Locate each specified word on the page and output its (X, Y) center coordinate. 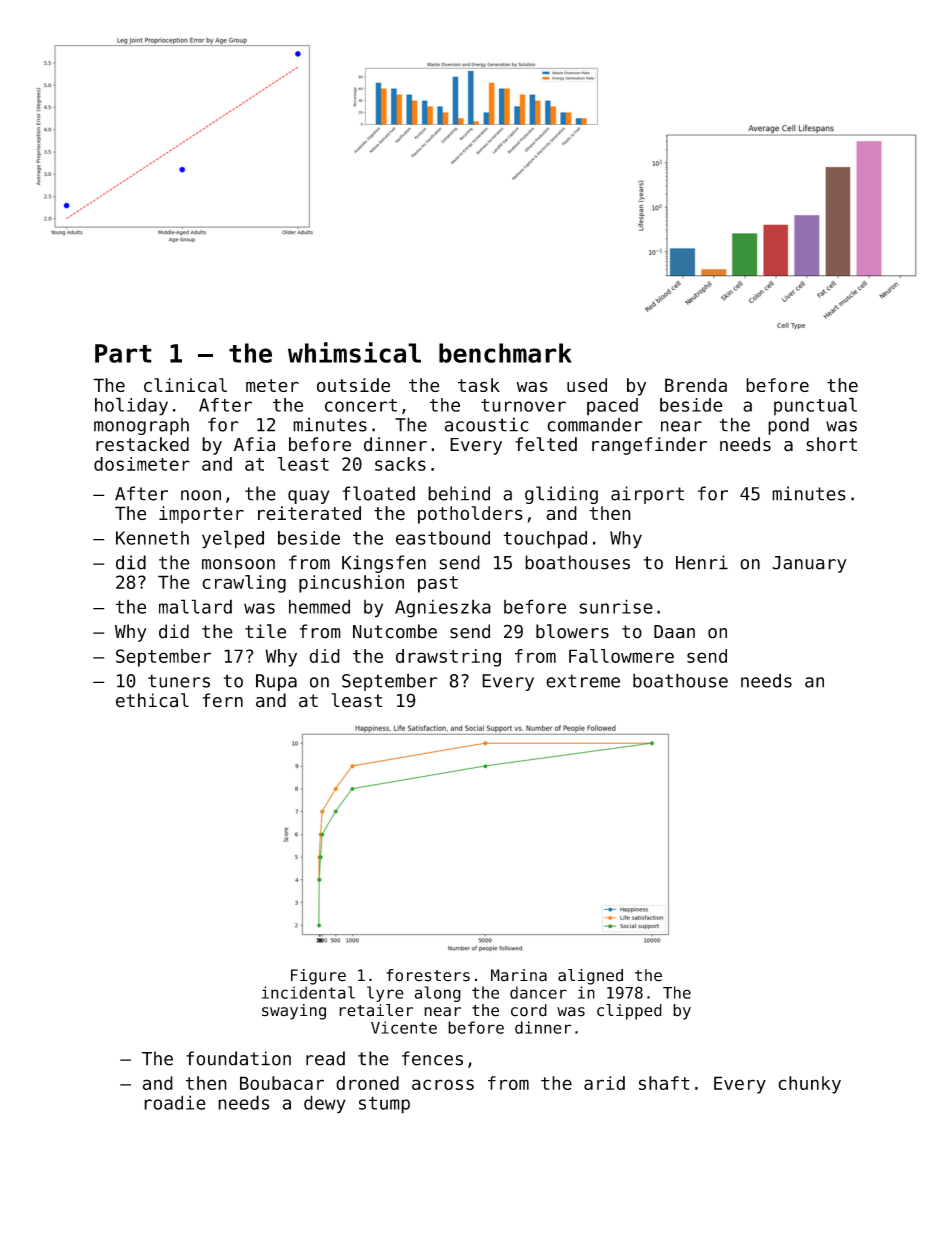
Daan (674, 632)
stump (384, 1105)
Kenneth (152, 538)
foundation (238, 1058)
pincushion (351, 584)
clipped (629, 1012)
